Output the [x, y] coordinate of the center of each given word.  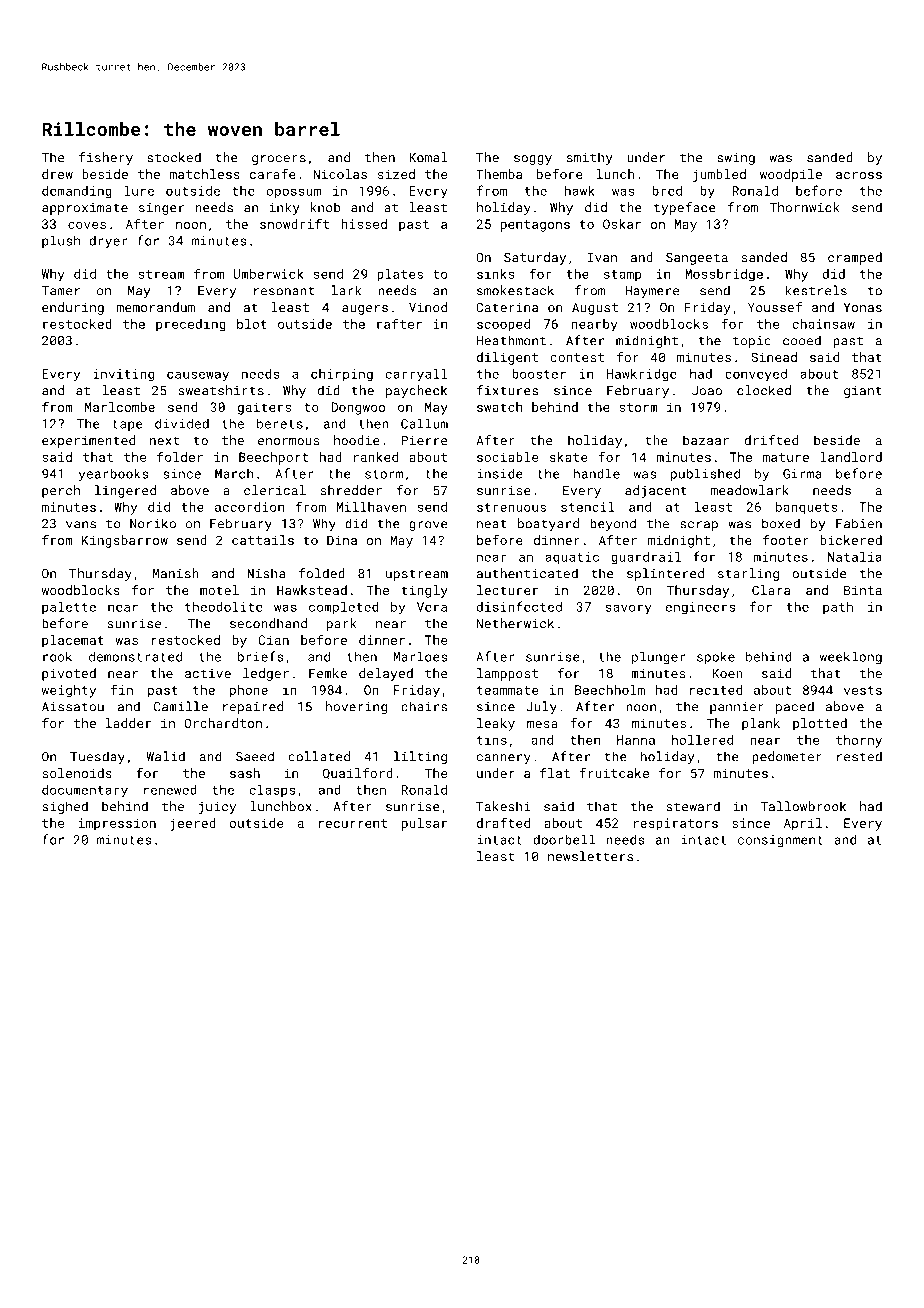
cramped [855, 258]
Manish [176, 573]
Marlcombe [120, 407]
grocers [279, 160]
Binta [863, 590]
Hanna [636, 740]
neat [492, 524]
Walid [166, 756]
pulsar [424, 824]
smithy [590, 158]
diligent [507, 358]
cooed [802, 340]
